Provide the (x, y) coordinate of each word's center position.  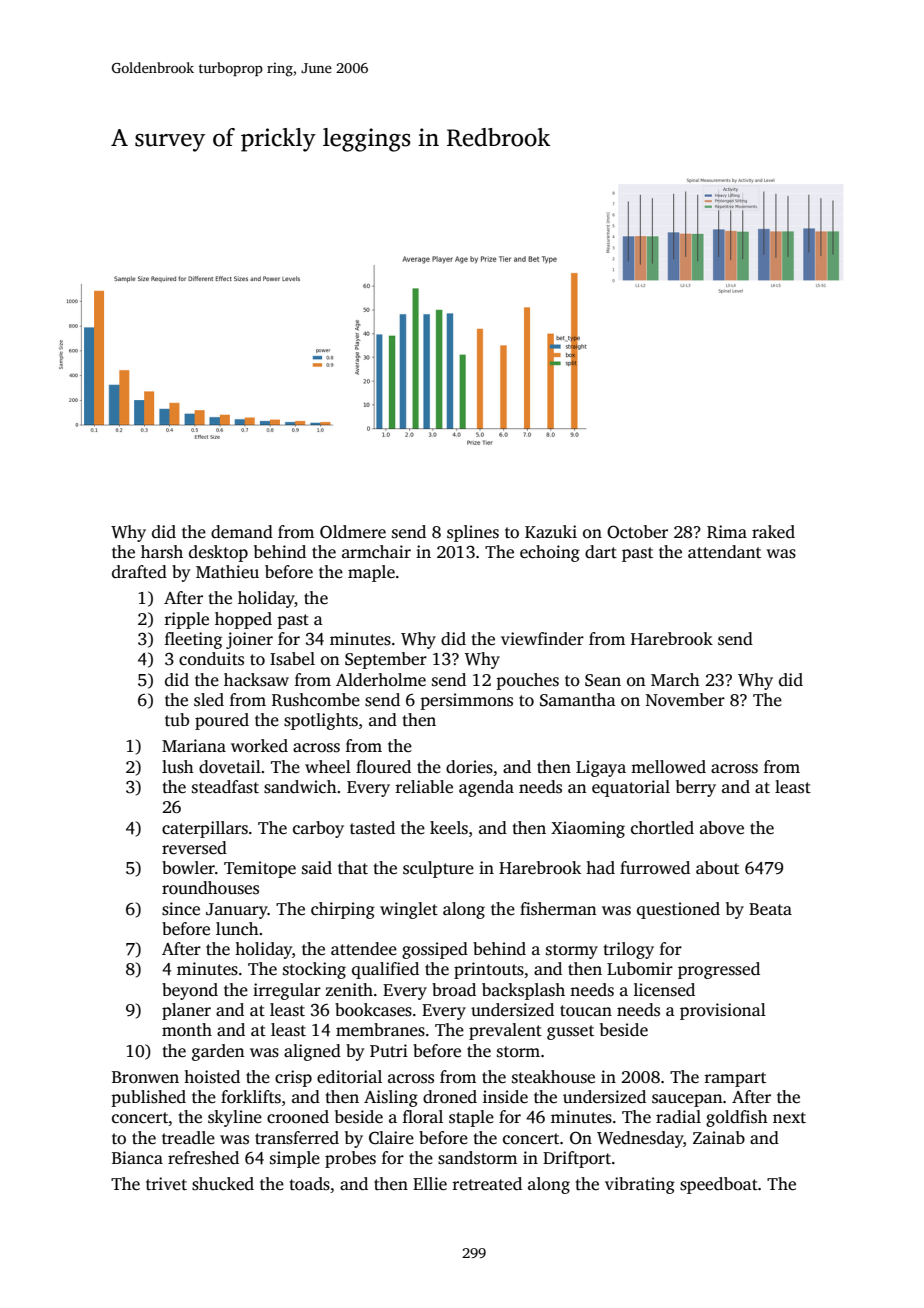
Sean (603, 680)
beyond (190, 991)
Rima (727, 532)
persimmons (466, 701)
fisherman (558, 909)
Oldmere (353, 532)
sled (209, 700)
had (600, 867)
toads (310, 1184)
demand (242, 532)
